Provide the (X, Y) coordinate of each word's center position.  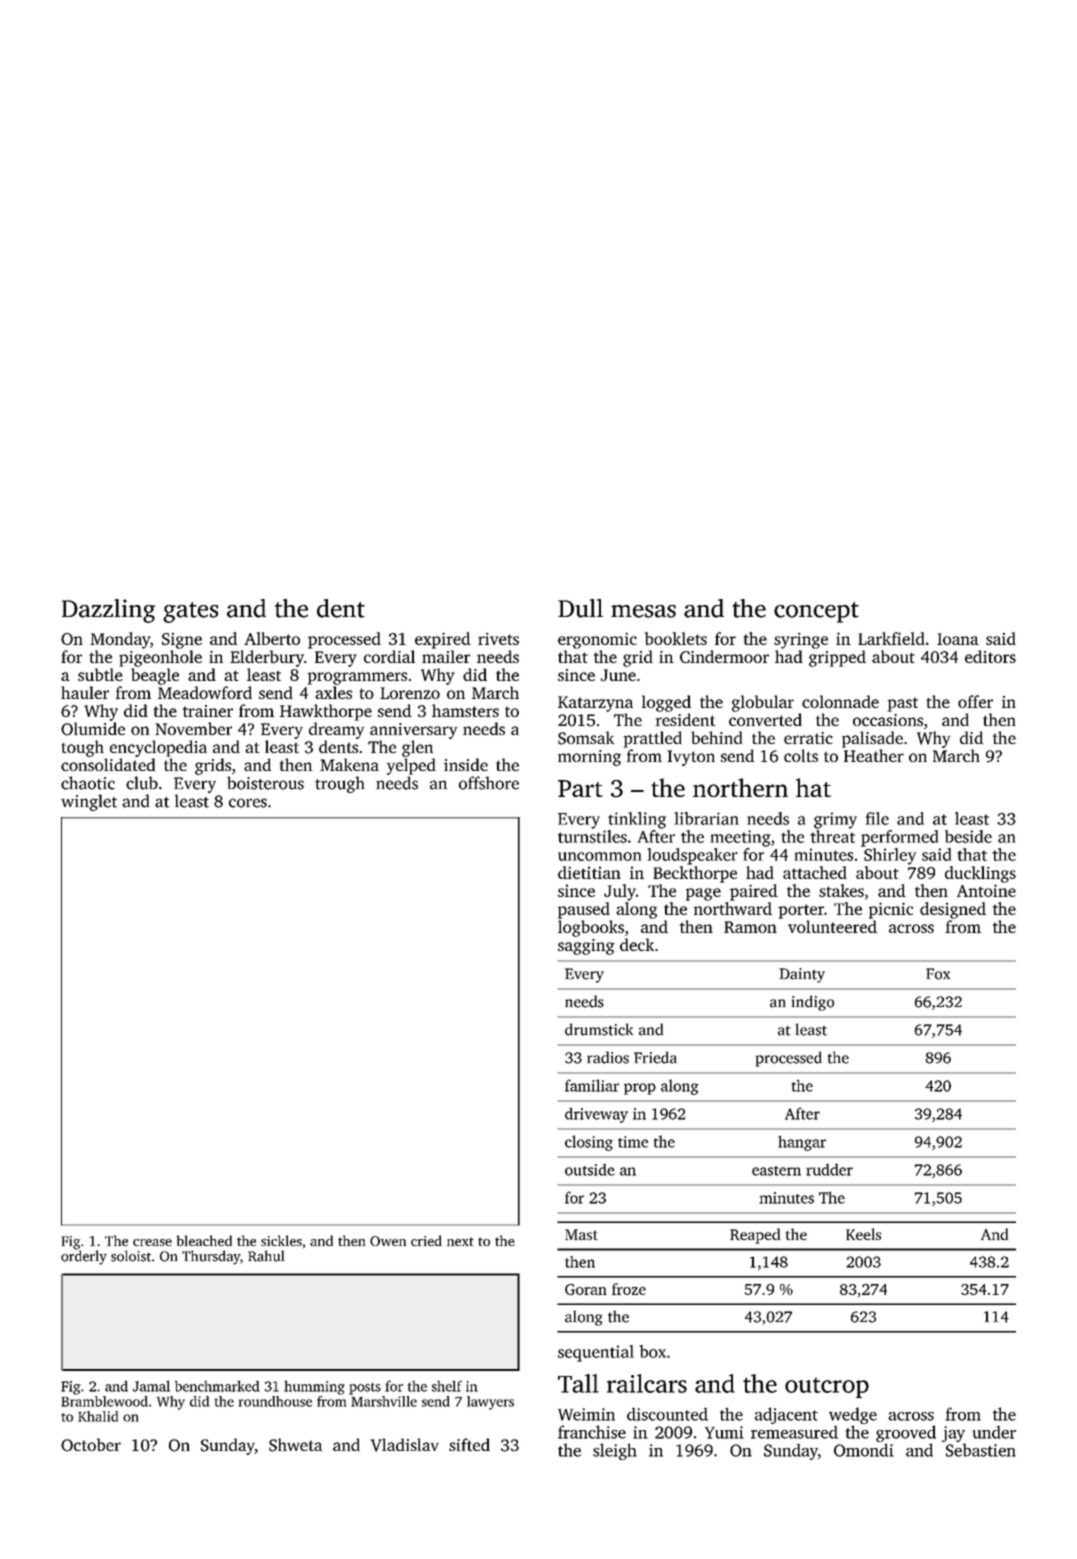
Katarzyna (595, 704)
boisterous (265, 783)
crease (152, 1242)
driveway (596, 1115)
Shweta (295, 1445)
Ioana (958, 639)
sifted (469, 1444)
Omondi (864, 1450)
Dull (580, 608)
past (902, 704)
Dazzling (108, 611)
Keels (863, 1234)
